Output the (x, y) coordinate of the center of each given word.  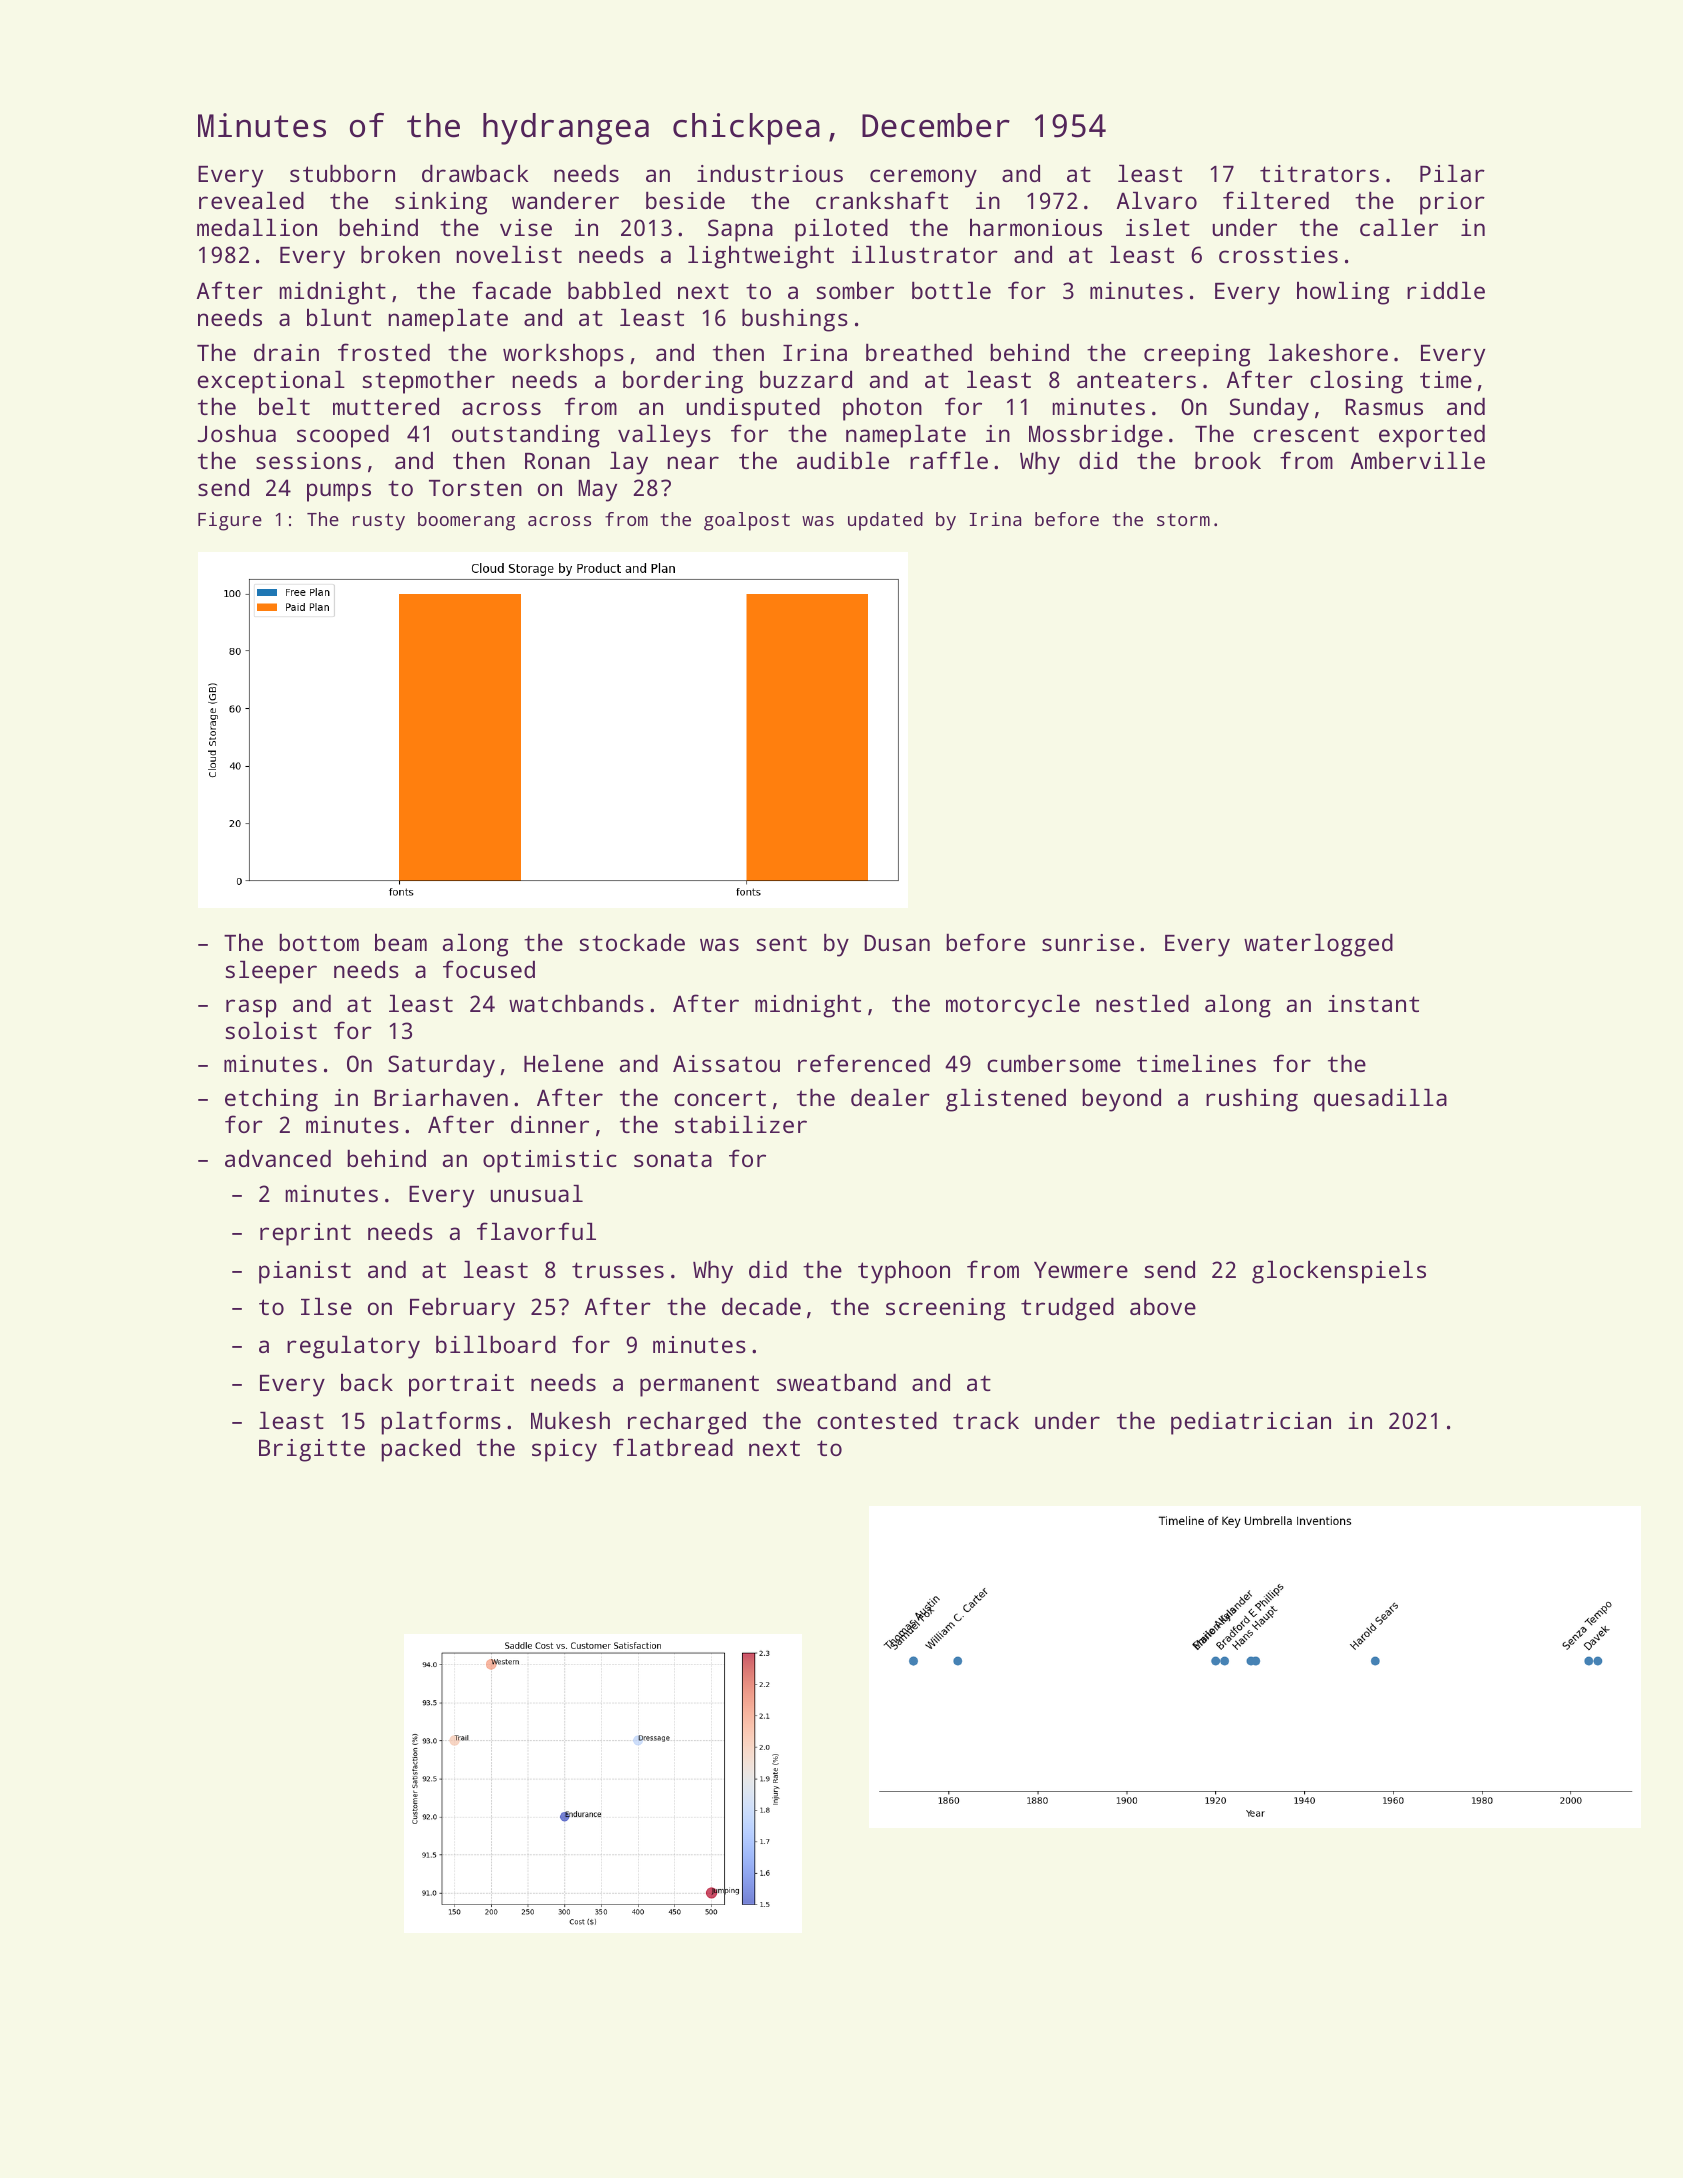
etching (271, 1100)
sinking (441, 203)
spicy (564, 1450)
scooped (343, 436)
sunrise (1088, 942)
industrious (770, 173)
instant (1373, 1003)
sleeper (271, 972)
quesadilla (1380, 1100)
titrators (1319, 173)
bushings (795, 320)
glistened (1006, 1100)
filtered (1276, 200)
